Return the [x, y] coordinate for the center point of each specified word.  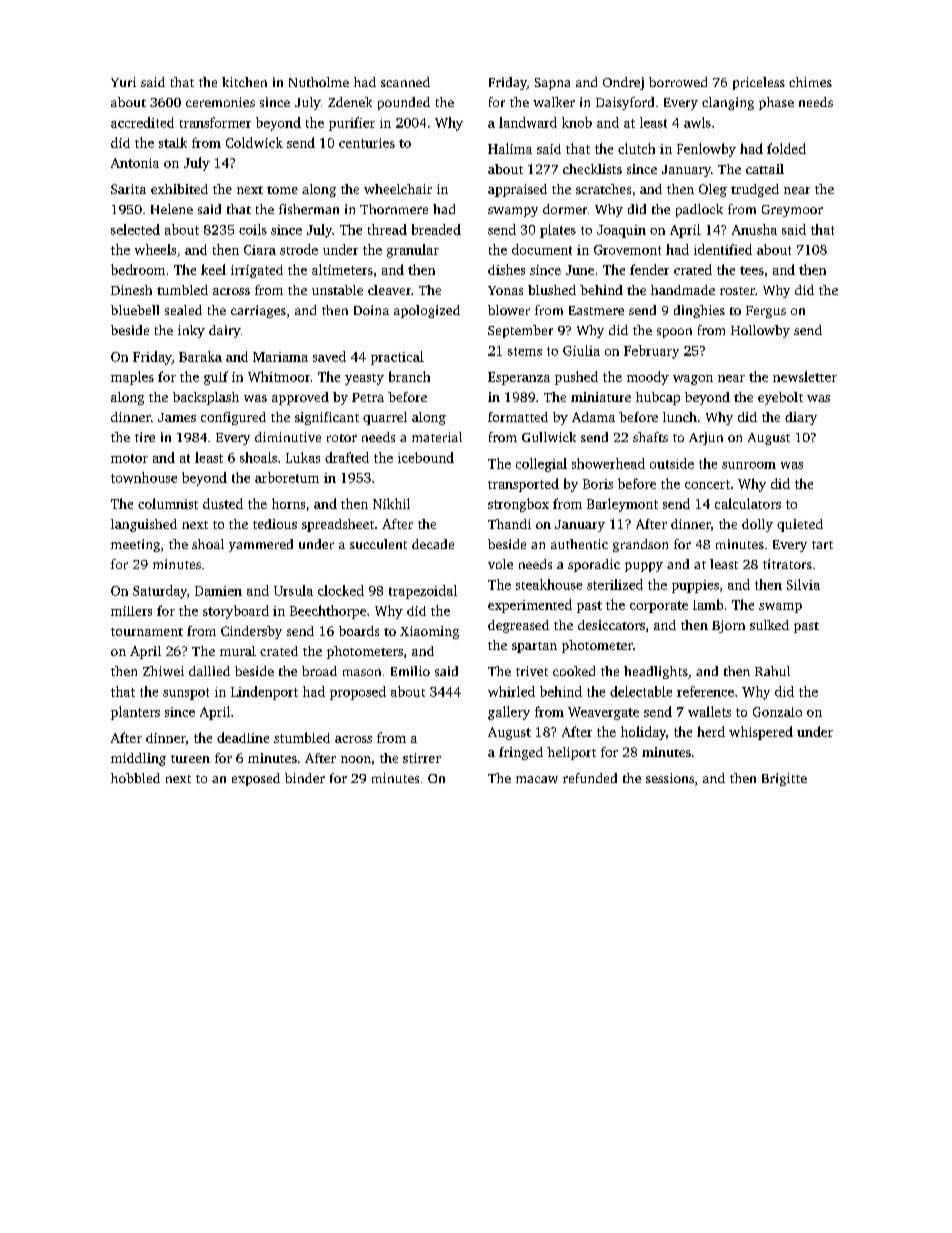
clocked [341, 590]
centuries [367, 143]
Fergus [766, 312]
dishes [506, 269]
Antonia [135, 163]
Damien [218, 591]
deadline [243, 737]
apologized [427, 311]
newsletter [805, 376]
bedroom [138, 269]
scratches [603, 189]
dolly [757, 525]
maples [132, 378]
